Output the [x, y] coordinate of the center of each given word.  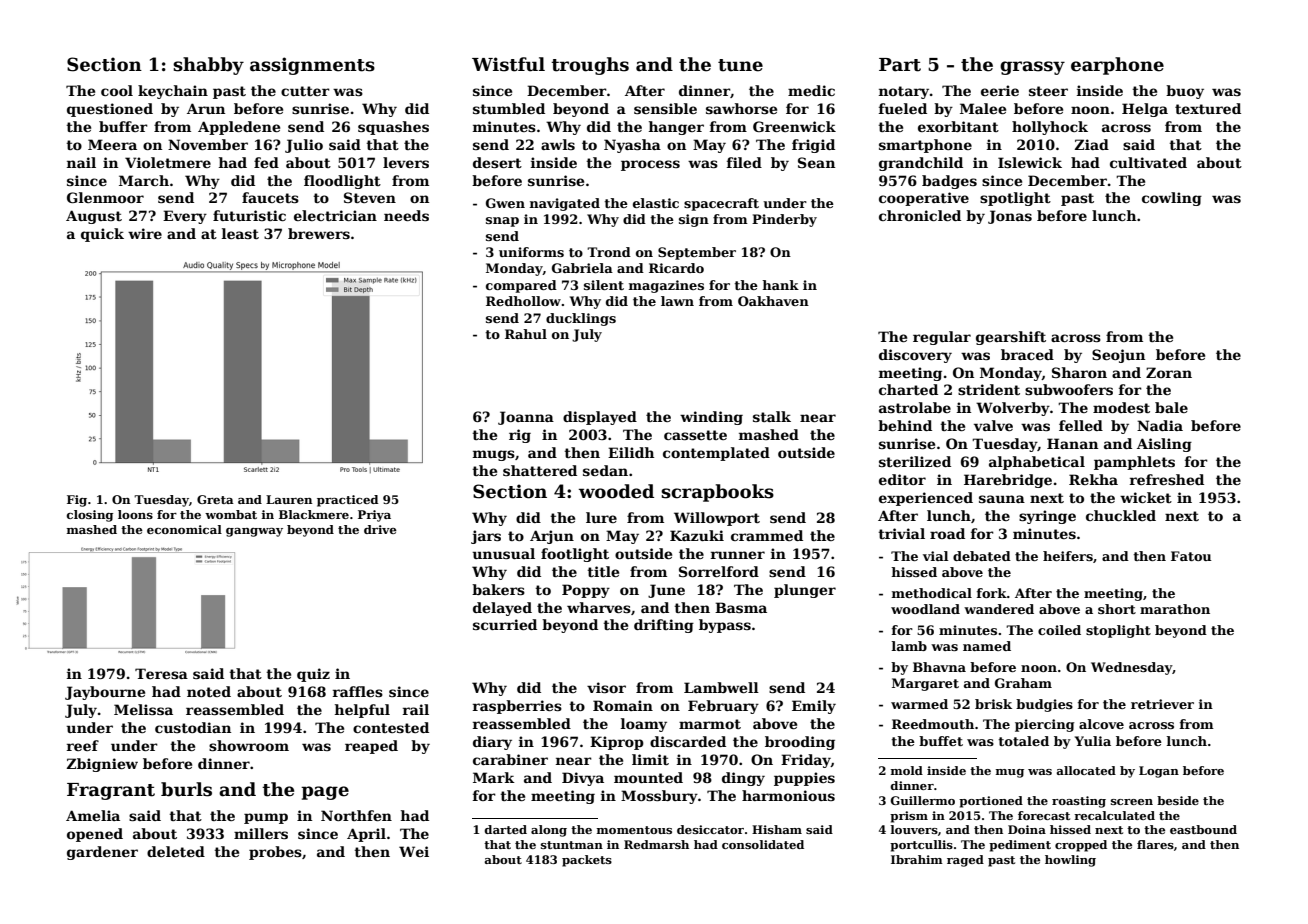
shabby [208, 66]
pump [266, 818]
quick [102, 235]
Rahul [526, 334]
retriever [1162, 704]
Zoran [1169, 372]
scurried [505, 624]
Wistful [508, 64]
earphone [1117, 66]
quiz [313, 675]
